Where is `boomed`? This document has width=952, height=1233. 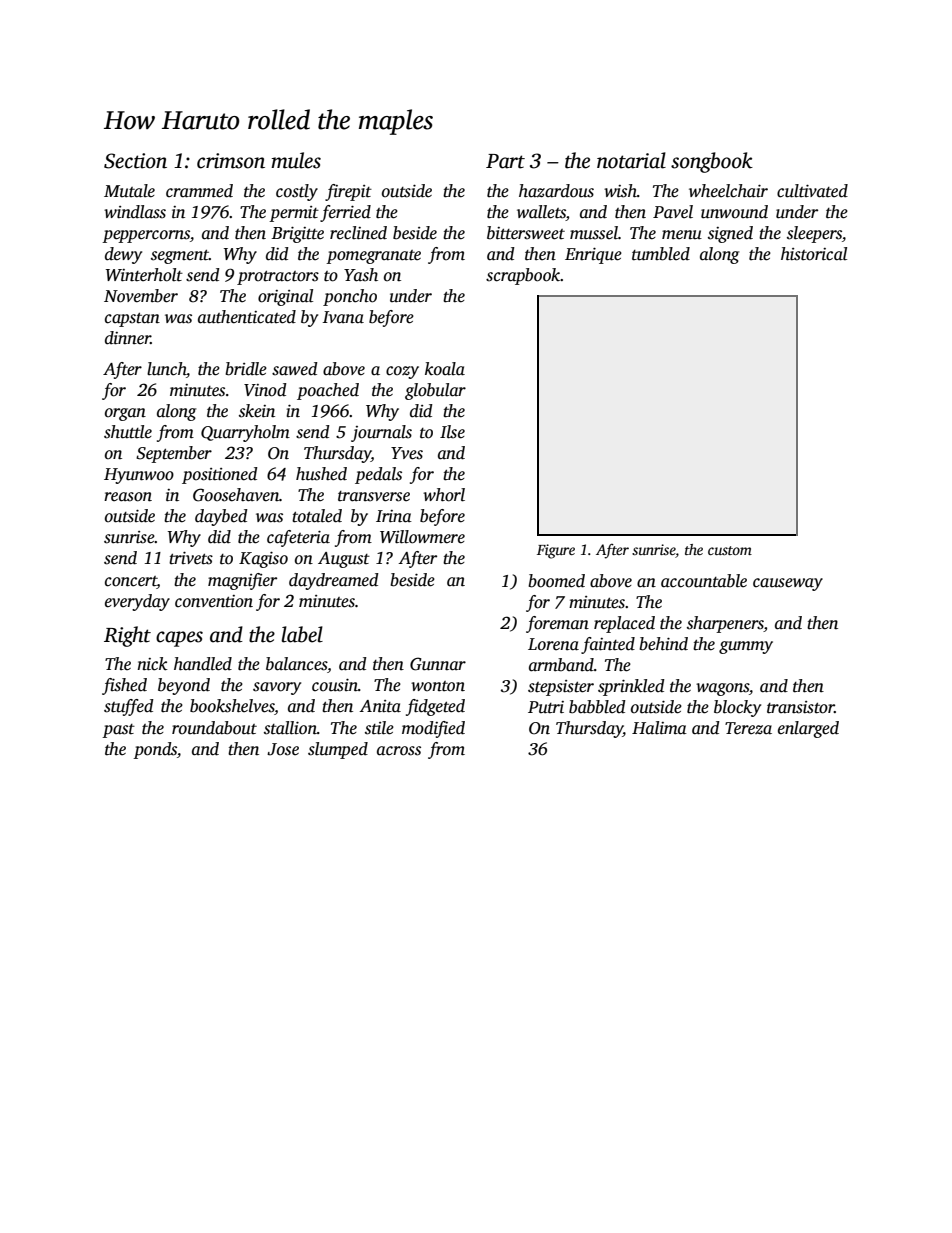 boomed is located at coordinates (556, 581).
